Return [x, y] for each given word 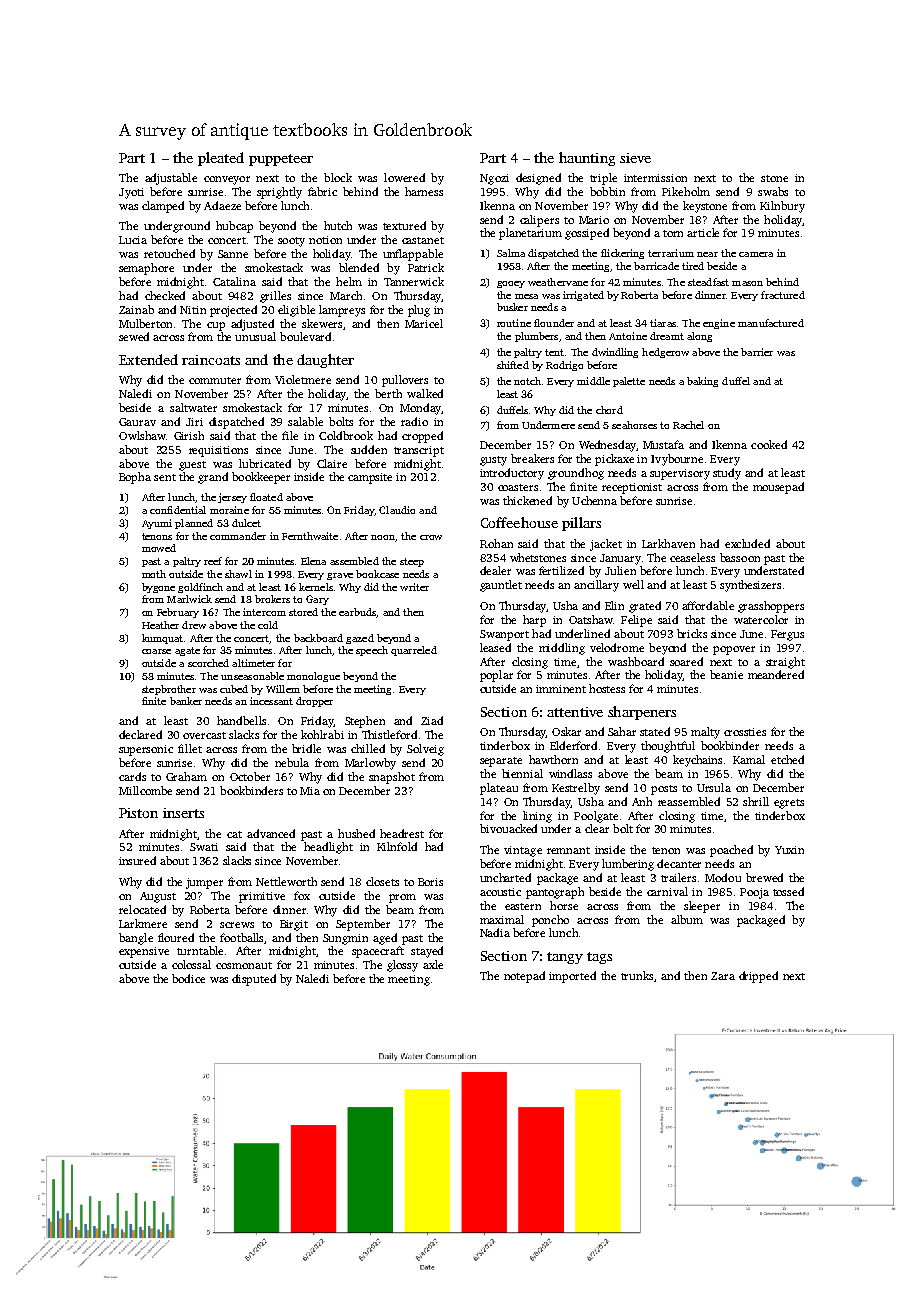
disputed [254, 980]
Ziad [432, 720]
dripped [758, 977]
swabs [773, 191]
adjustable [171, 179]
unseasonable [252, 676]
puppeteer [281, 160]
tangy [565, 958]
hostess [607, 688]
